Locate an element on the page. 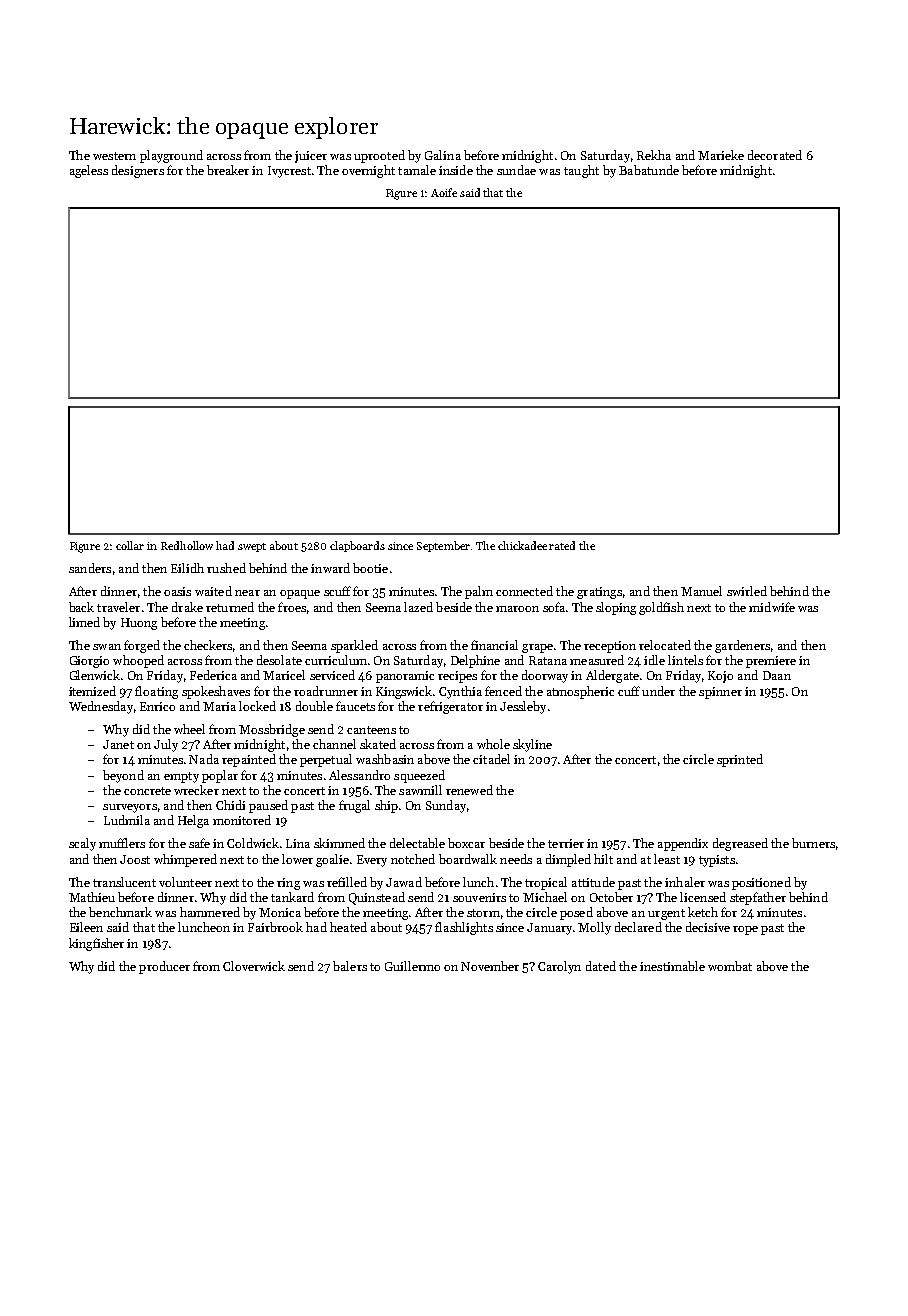  delectable is located at coordinates (417, 843).
